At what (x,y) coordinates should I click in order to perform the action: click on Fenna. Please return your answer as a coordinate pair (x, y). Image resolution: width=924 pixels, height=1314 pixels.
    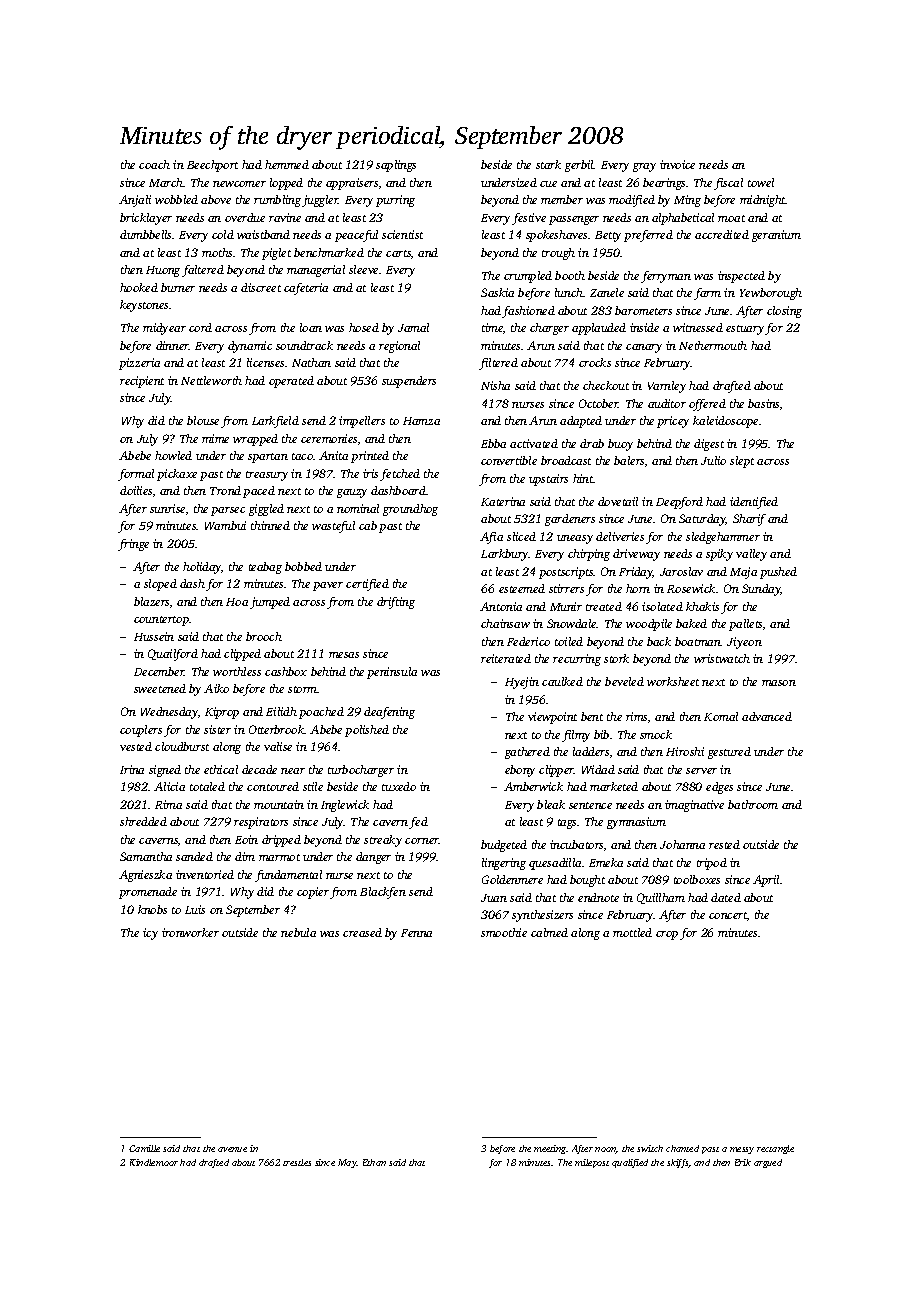
    Looking at the image, I should click on (416, 933).
